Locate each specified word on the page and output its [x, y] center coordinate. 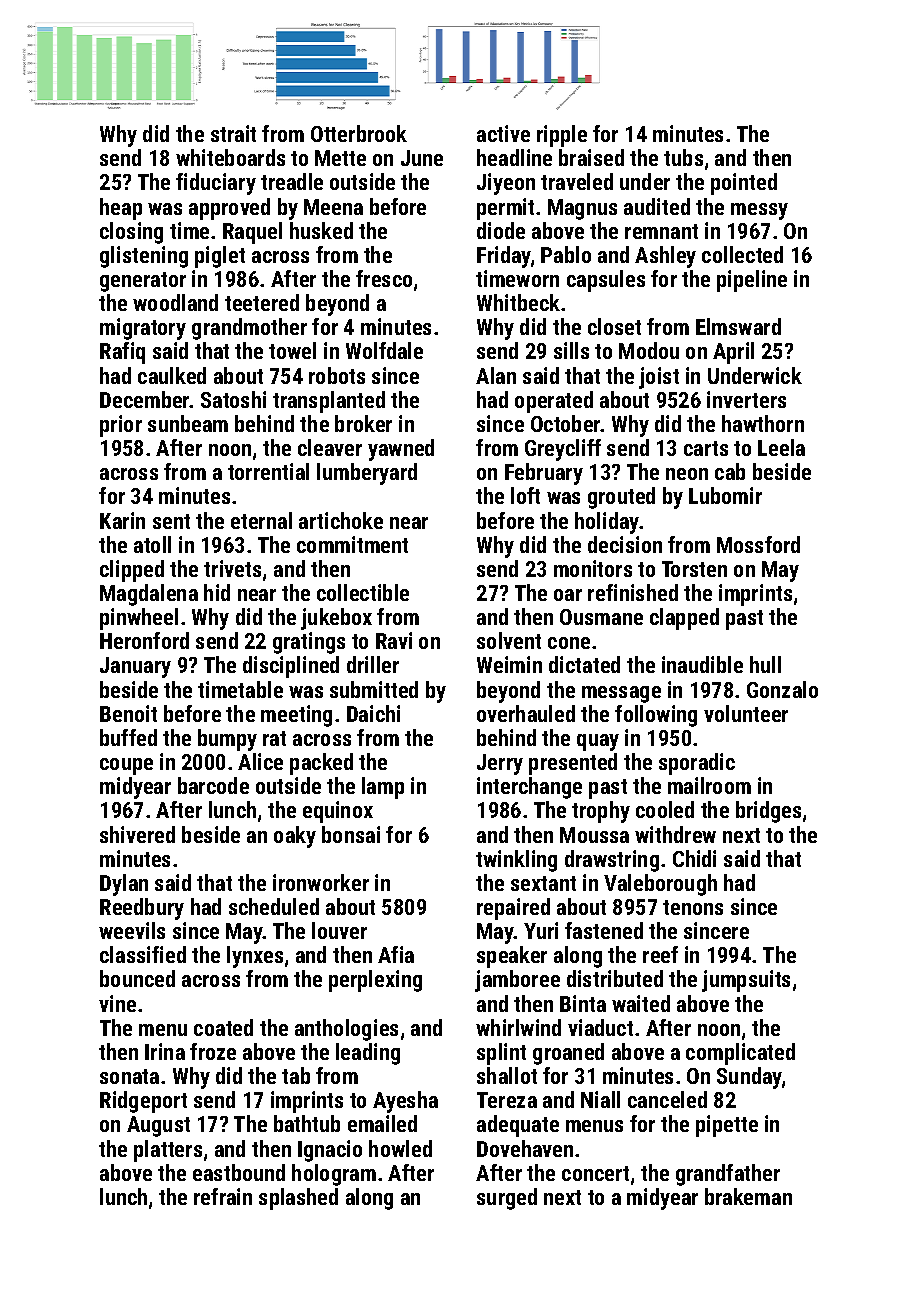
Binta [583, 1003]
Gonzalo [782, 689]
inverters [746, 399]
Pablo [566, 254]
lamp [383, 788]
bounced [137, 978]
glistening [144, 257]
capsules [606, 281]
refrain [223, 1196]
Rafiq [122, 353]
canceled [667, 1099]
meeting [296, 716]
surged [507, 1199]
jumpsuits [746, 981]
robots [337, 375]
